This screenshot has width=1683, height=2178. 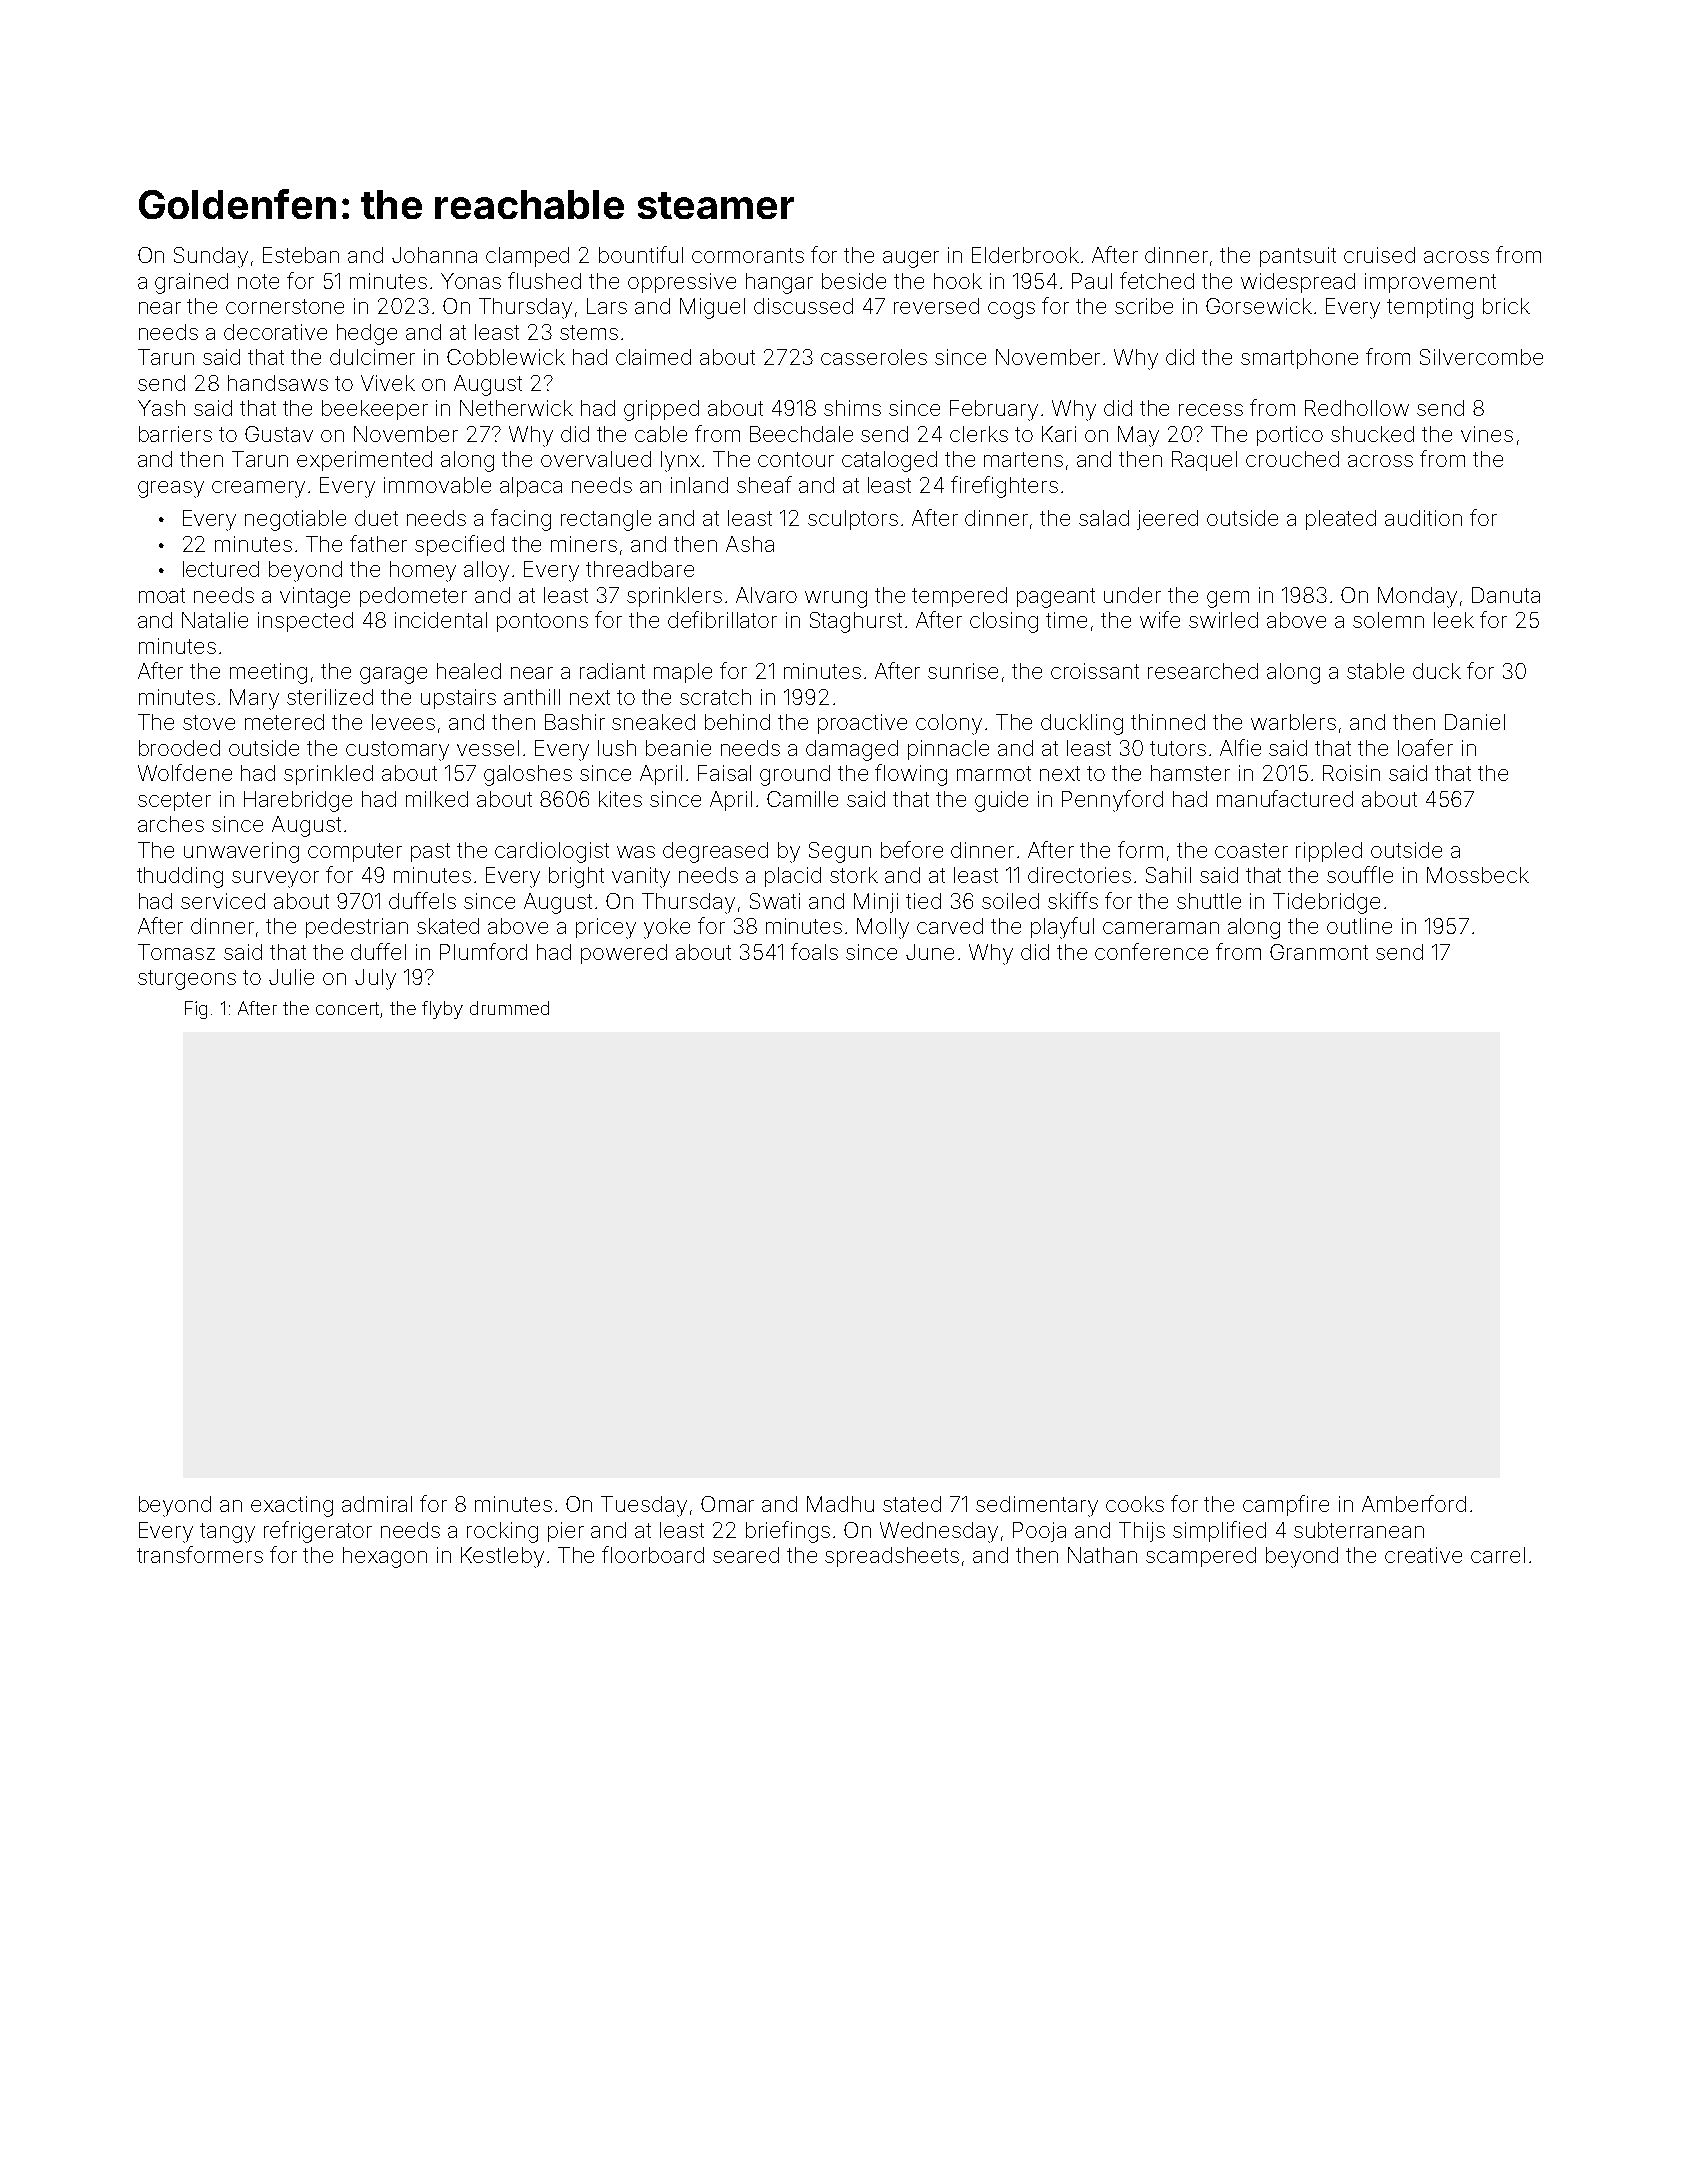 What do you see at coordinates (814, 951) in the screenshot?
I see `foals` at bounding box center [814, 951].
